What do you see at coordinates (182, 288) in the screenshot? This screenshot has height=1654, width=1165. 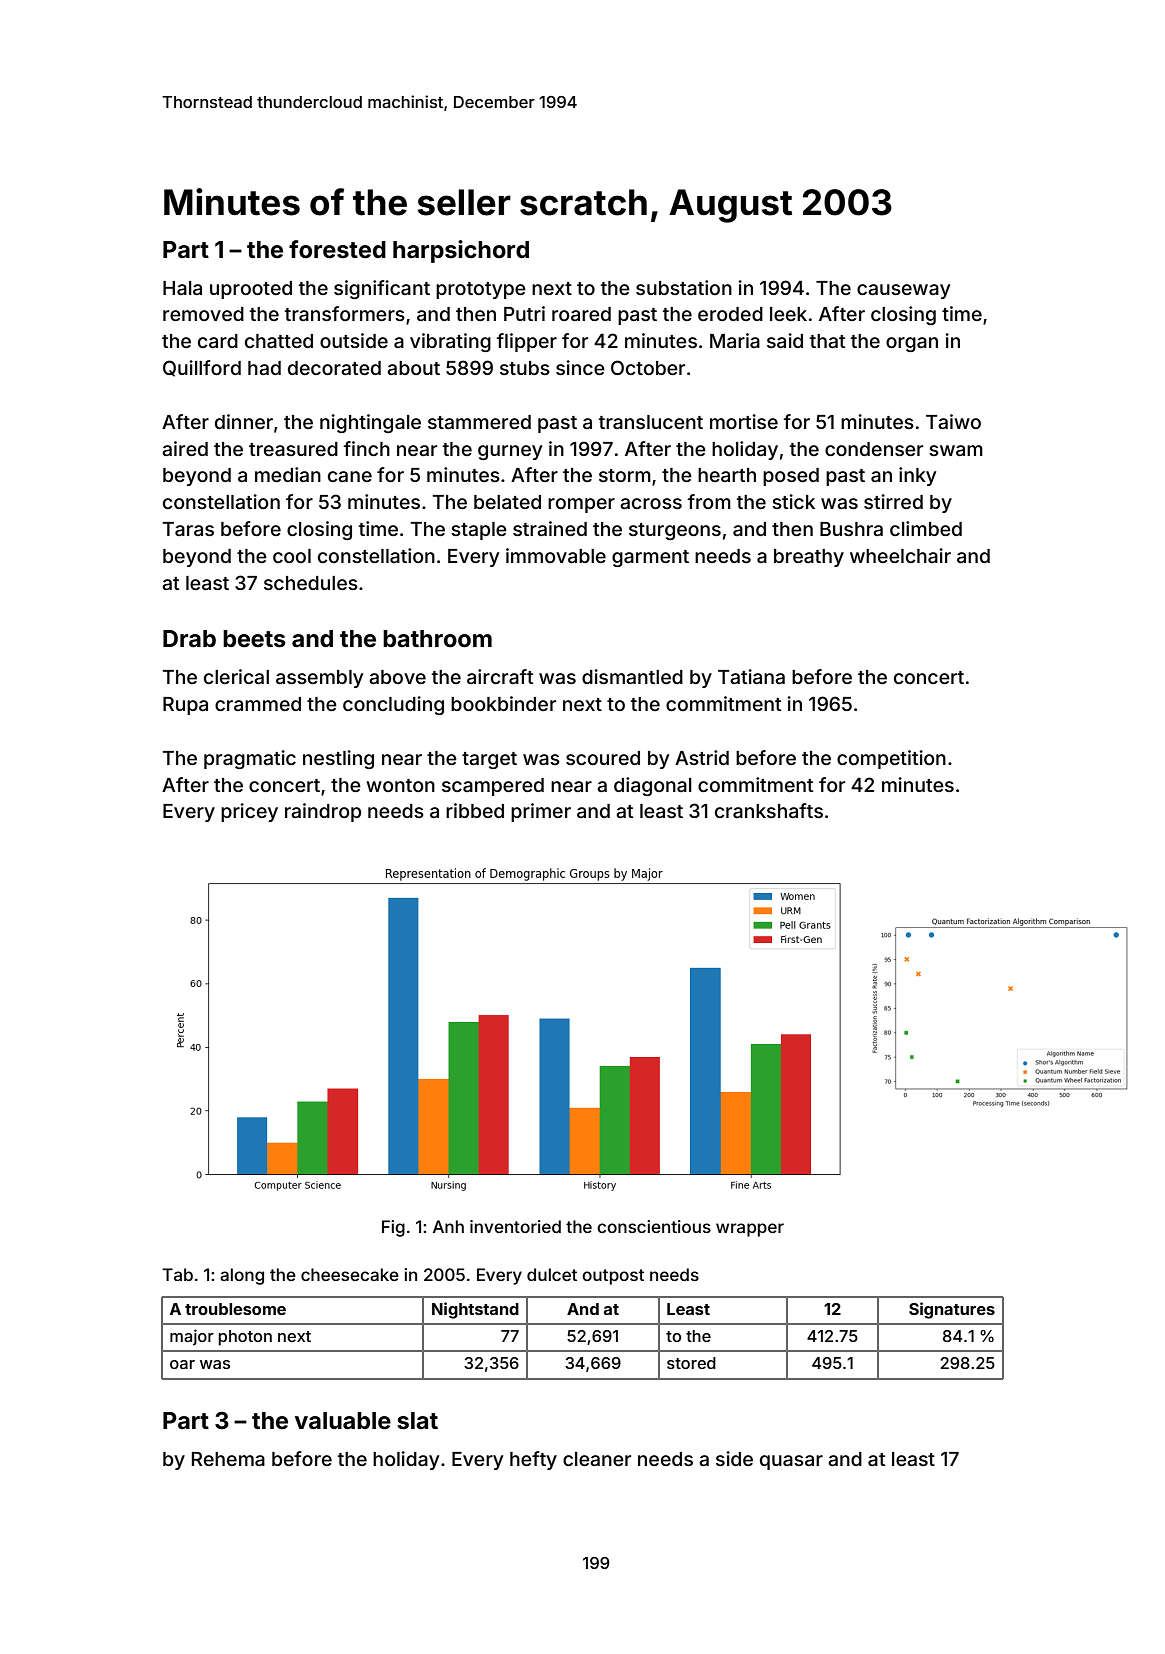 I see `Hala` at bounding box center [182, 288].
